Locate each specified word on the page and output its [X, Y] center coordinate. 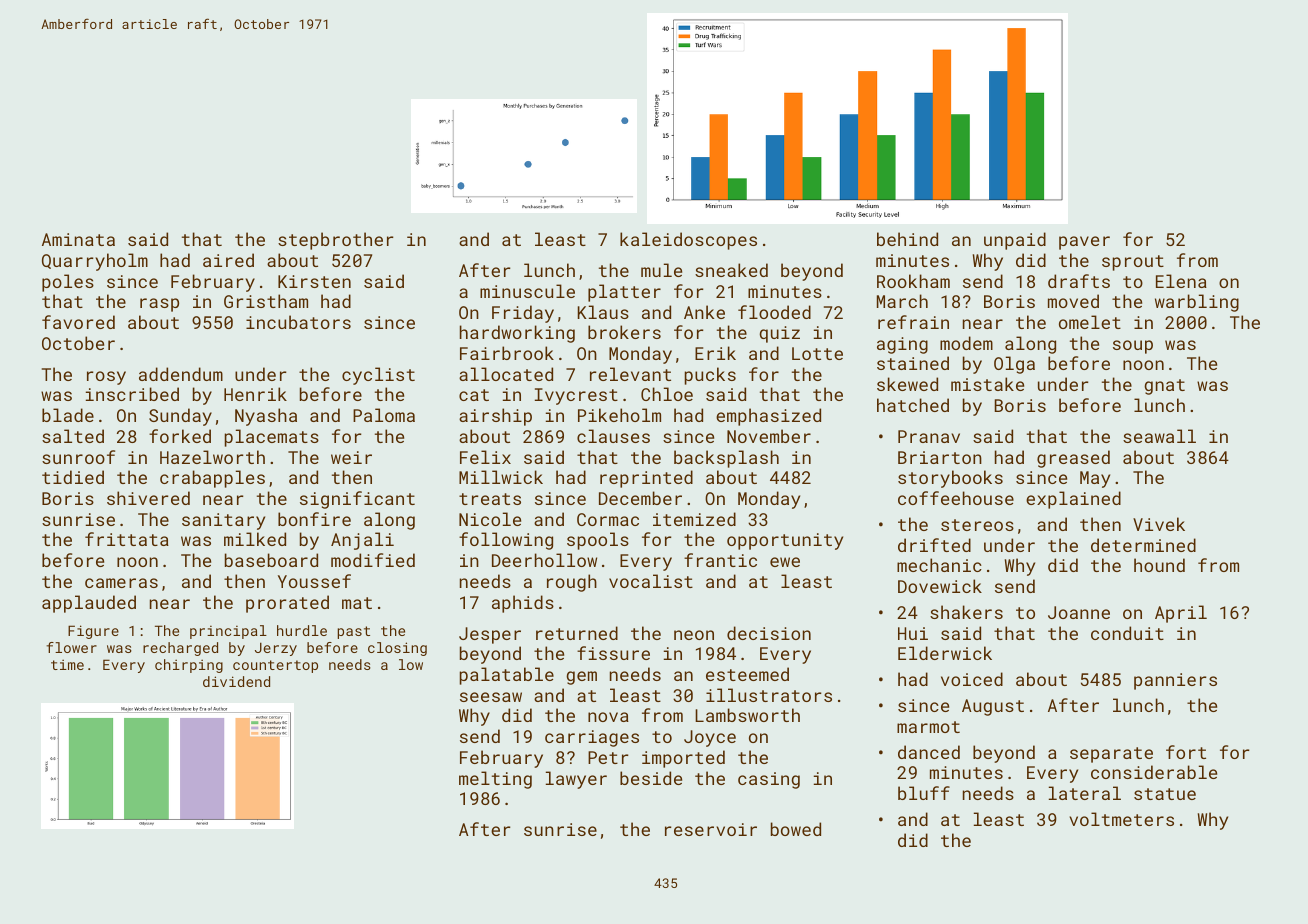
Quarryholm [95, 262]
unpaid [1015, 241]
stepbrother [336, 241]
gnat [1164, 387]
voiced [972, 679]
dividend [236, 681]
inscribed [132, 394]
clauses [613, 436]
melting [495, 780]
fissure [613, 653]
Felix [485, 457]
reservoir [711, 829]
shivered [148, 498]
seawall [1159, 436]
